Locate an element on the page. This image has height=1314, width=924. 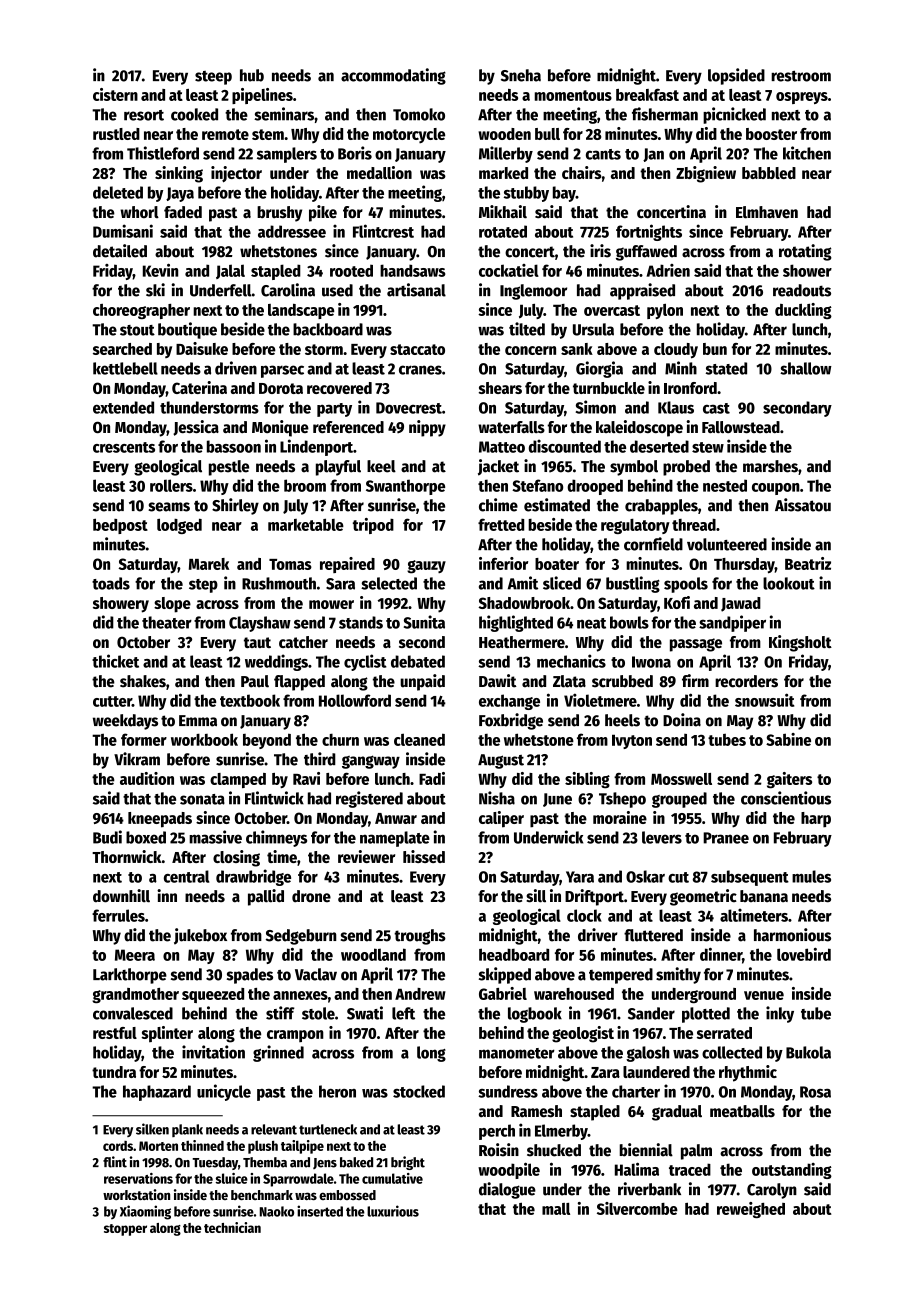
lopsided is located at coordinates (736, 76).
